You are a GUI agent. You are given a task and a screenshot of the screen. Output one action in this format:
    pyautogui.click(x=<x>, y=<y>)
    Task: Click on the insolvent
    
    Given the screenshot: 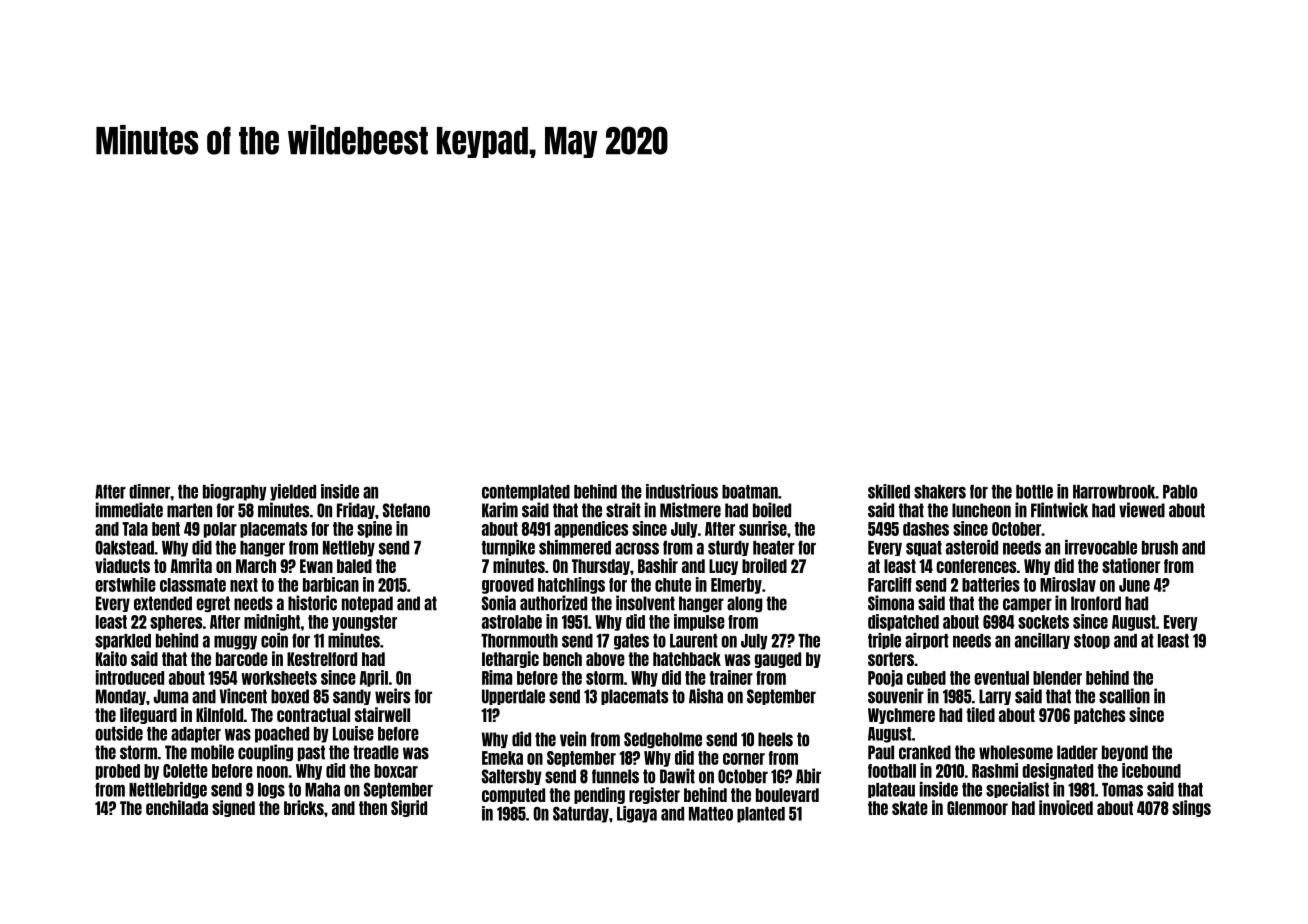 What is the action you would take?
    pyautogui.click(x=645, y=603)
